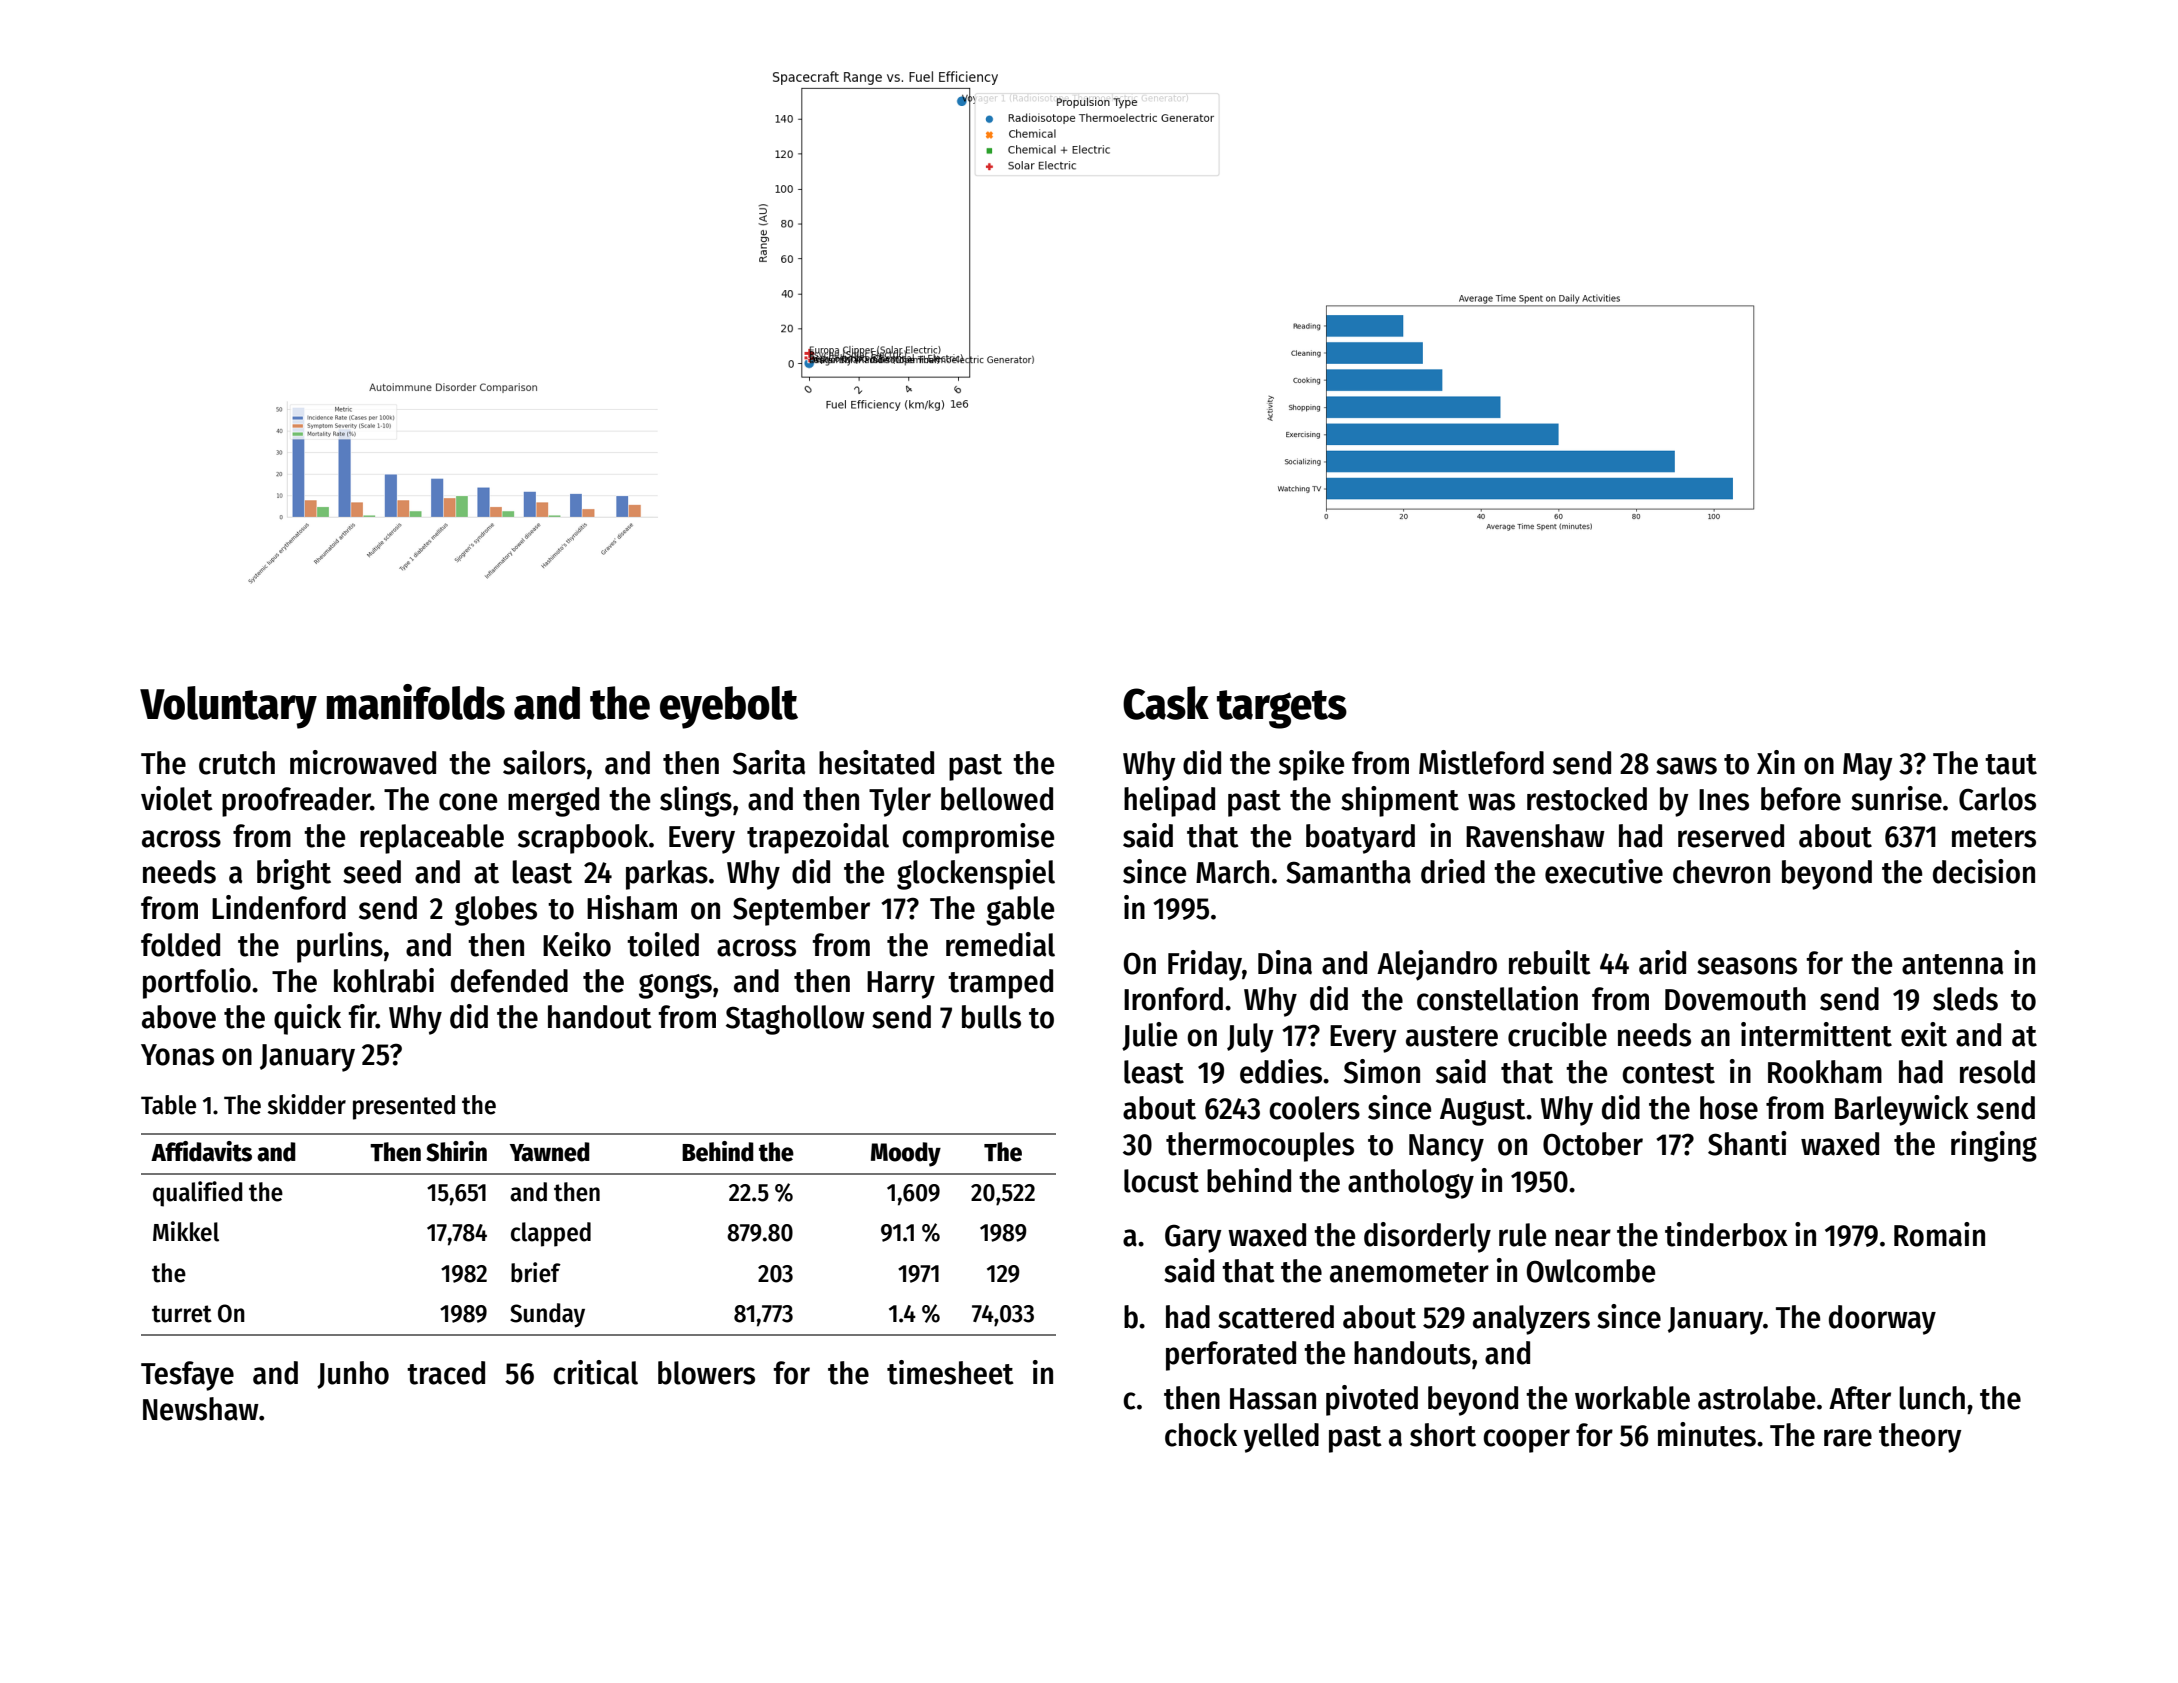 Image resolution: width=2178 pixels, height=1683 pixels. I want to click on workable, so click(1632, 1398).
